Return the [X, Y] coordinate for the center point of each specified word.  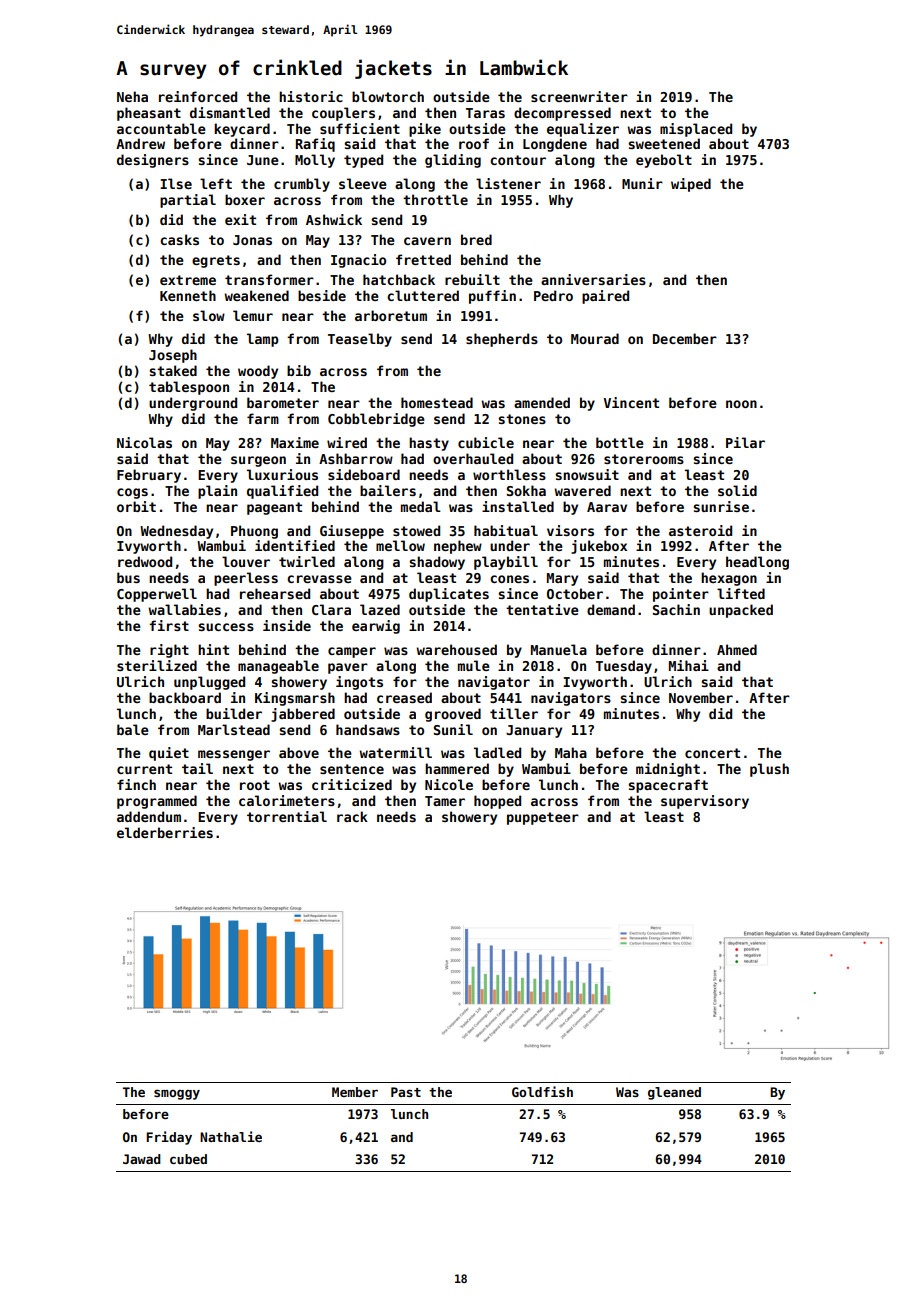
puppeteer [543, 818]
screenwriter [579, 96]
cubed [188, 1159]
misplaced [696, 130]
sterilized [157, 665]
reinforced [198, 96]
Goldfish [542, 1091]
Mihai [689, 665]
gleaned [674, 1093]
